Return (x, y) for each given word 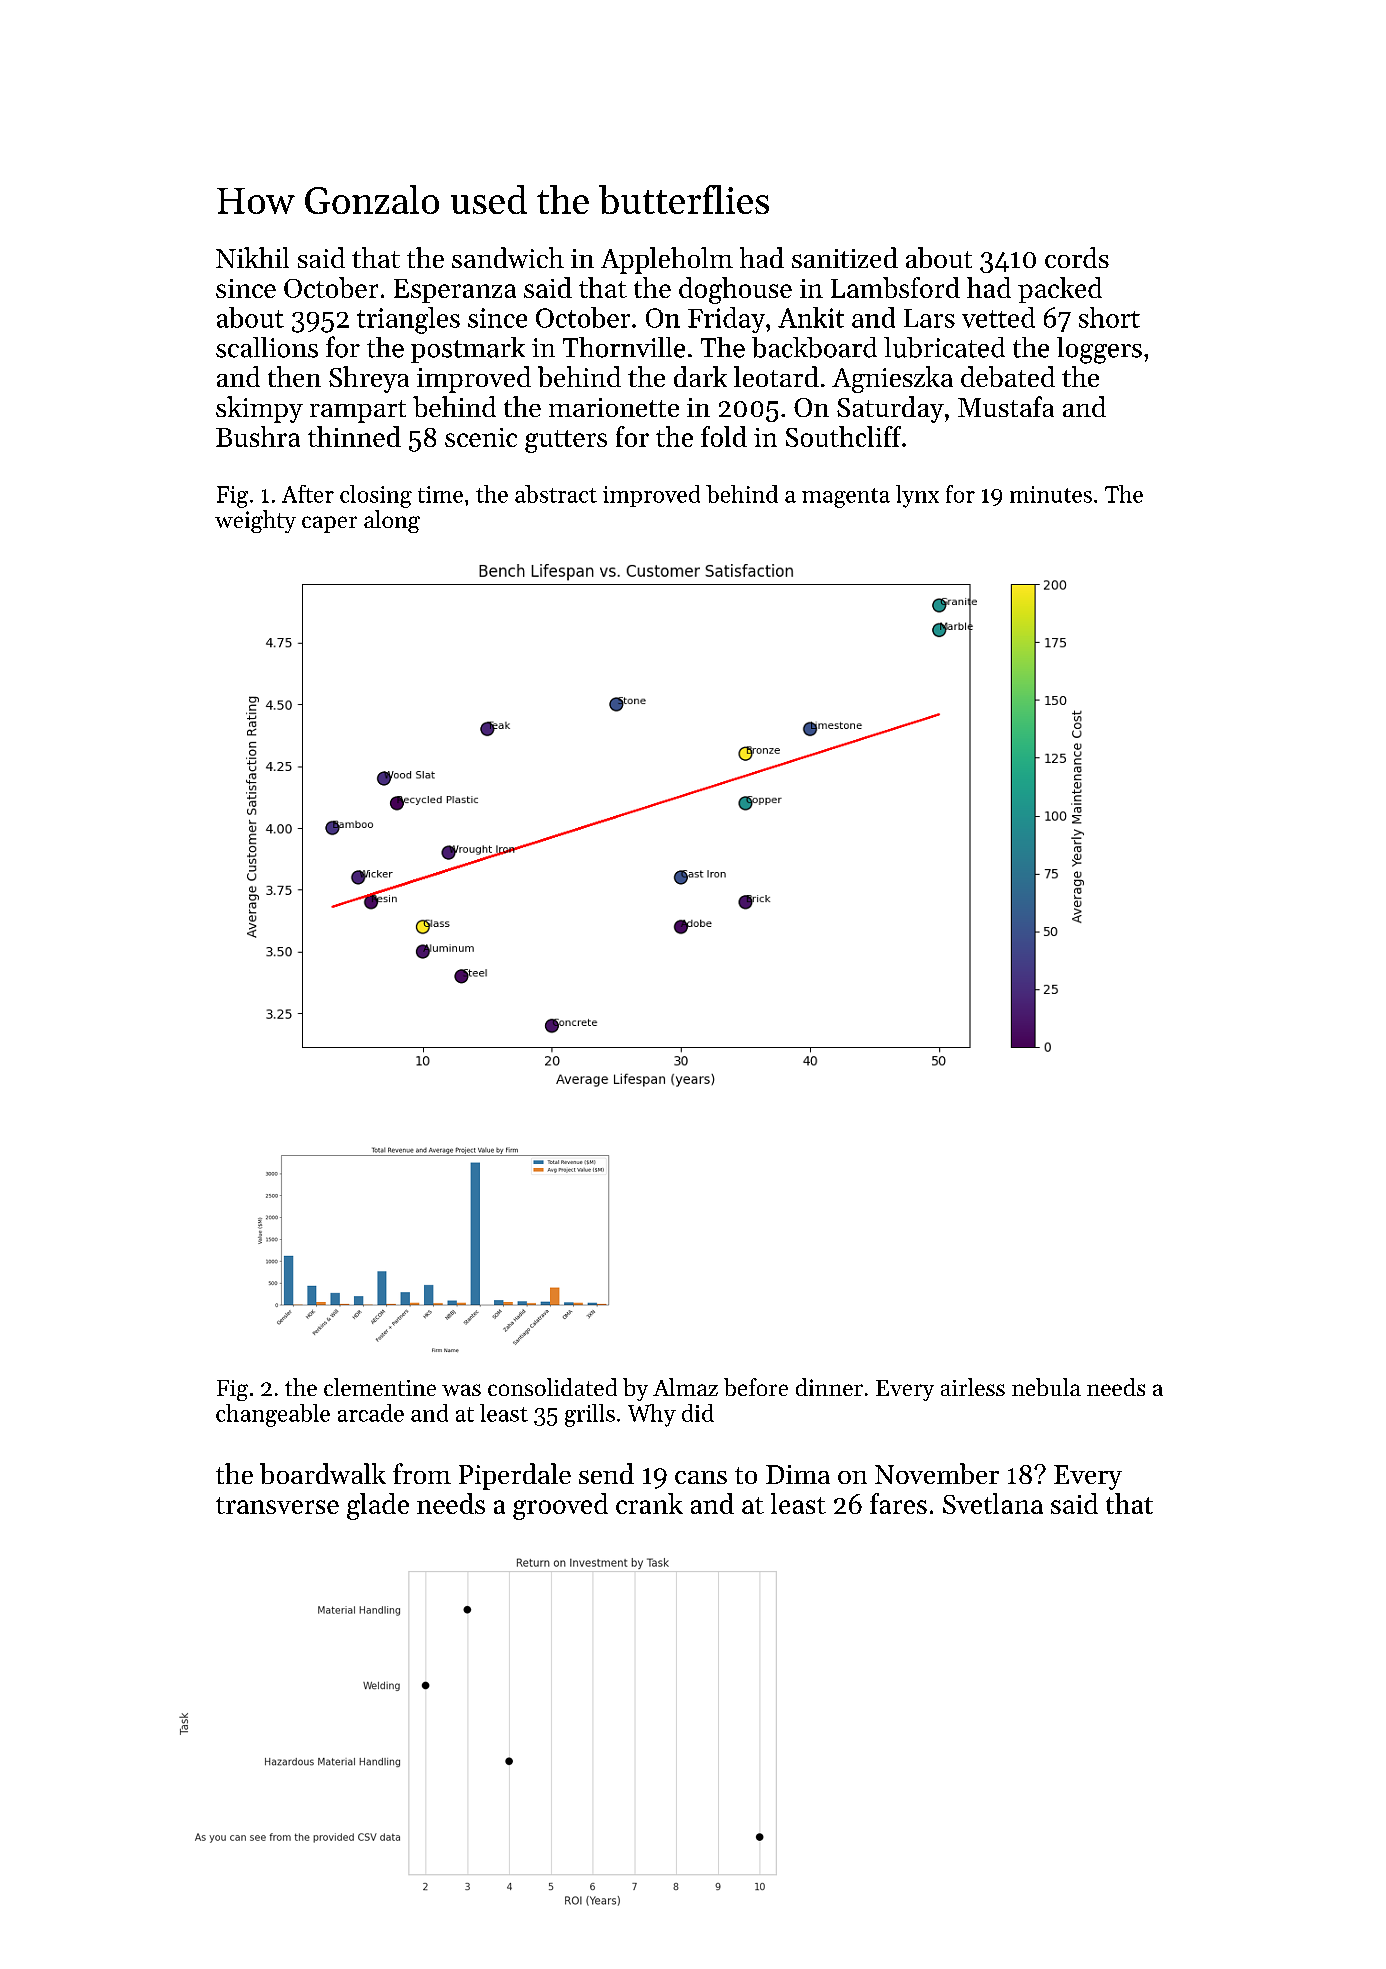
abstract (556, 494)
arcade (371, 1413)
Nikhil (252, 257)
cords (1077, 257)
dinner (829, 1387)
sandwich (508, 257)
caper (329, 524)
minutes (1051, 494)
